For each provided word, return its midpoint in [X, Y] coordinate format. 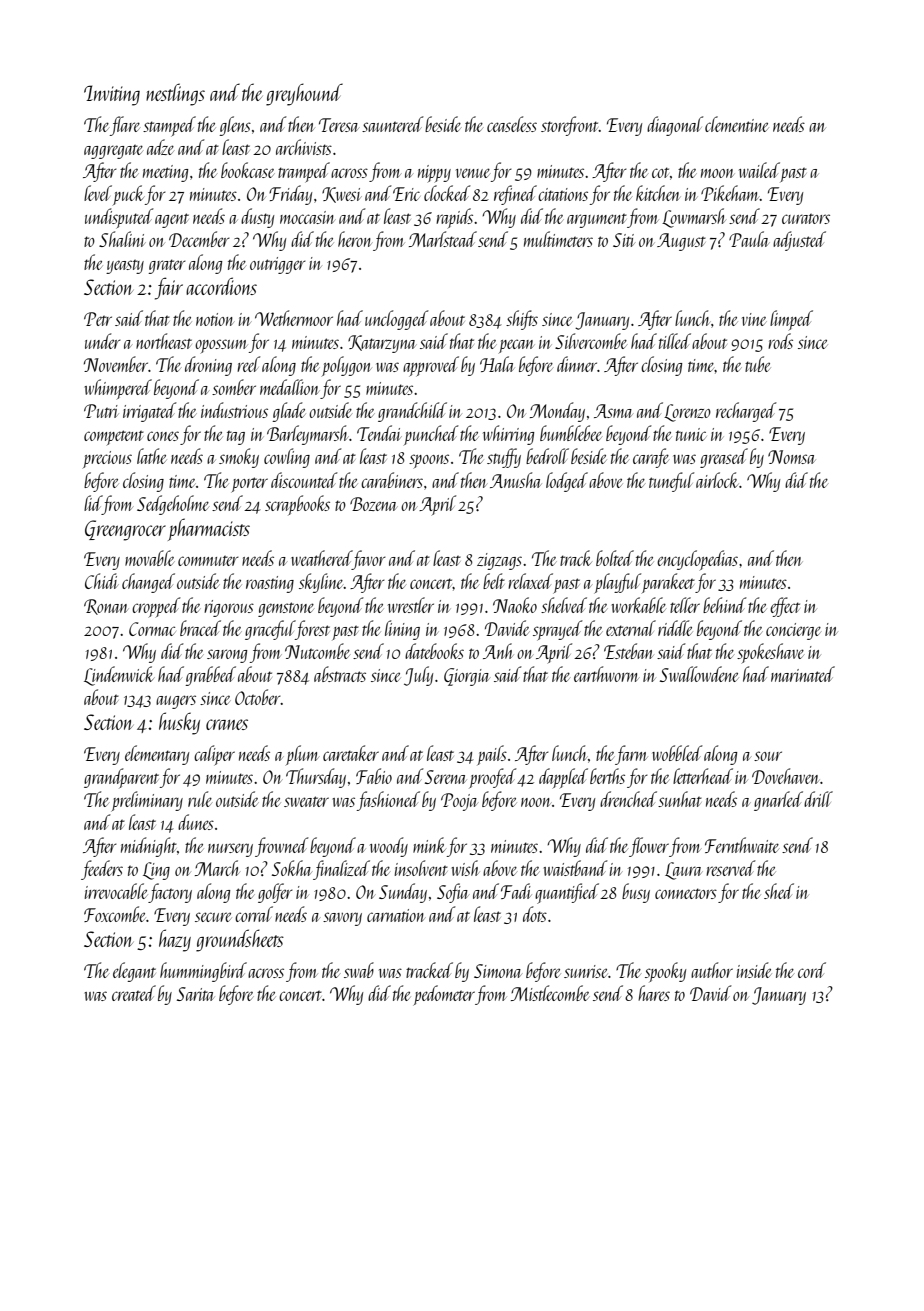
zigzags [499, 561]
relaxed [530, 581]
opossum [221, 346]
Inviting [112, 95]
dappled [563, 778]
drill [818, 799]
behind [725, 605]
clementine [736, 124]
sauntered [393, 124]
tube [757, 364]
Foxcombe [115, 914]
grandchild [412, 412]
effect [785, 607]
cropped [156, 607]
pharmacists [209, 529]
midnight [149, 847]
